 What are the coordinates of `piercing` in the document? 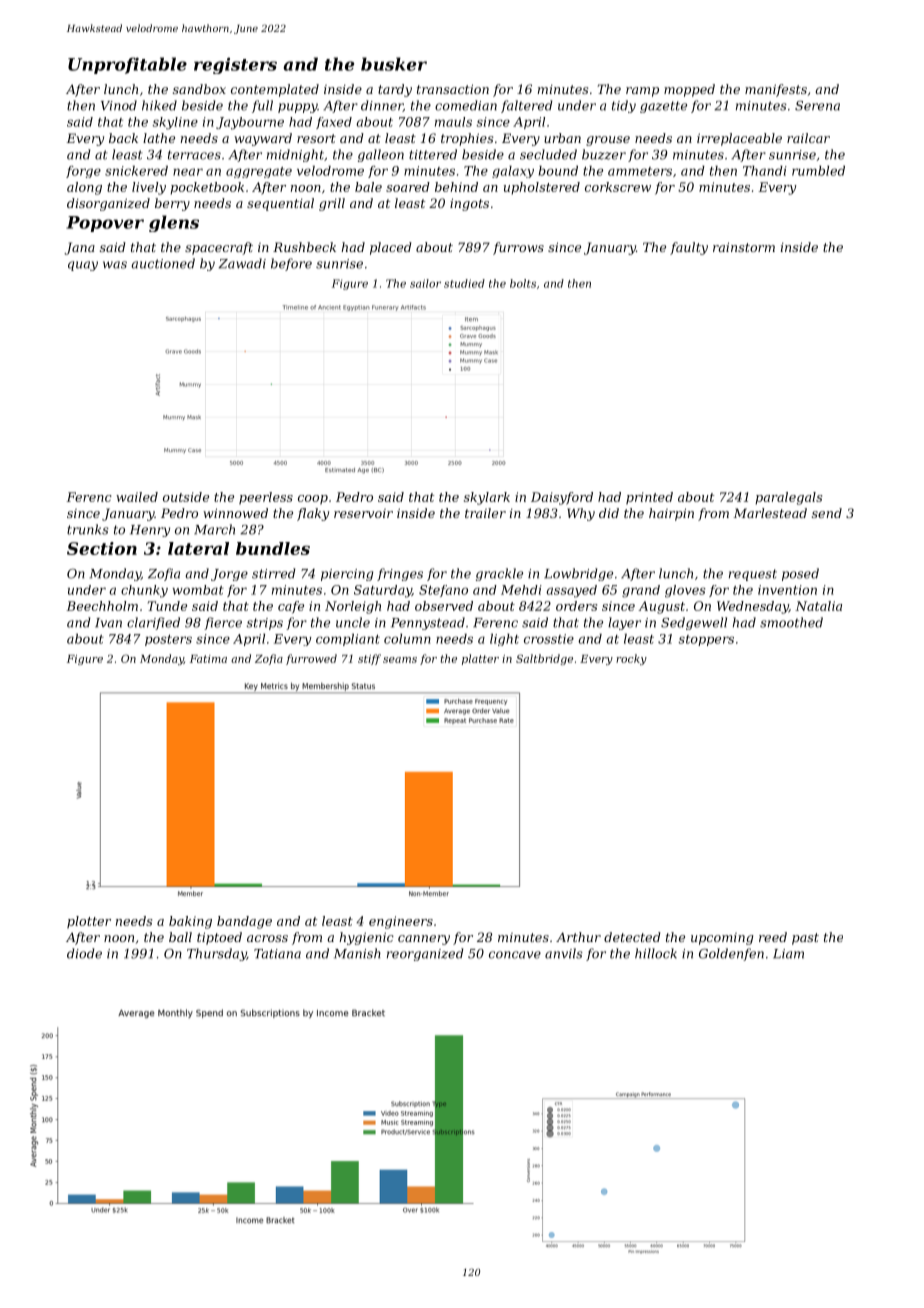 It's located at (347, 575).
